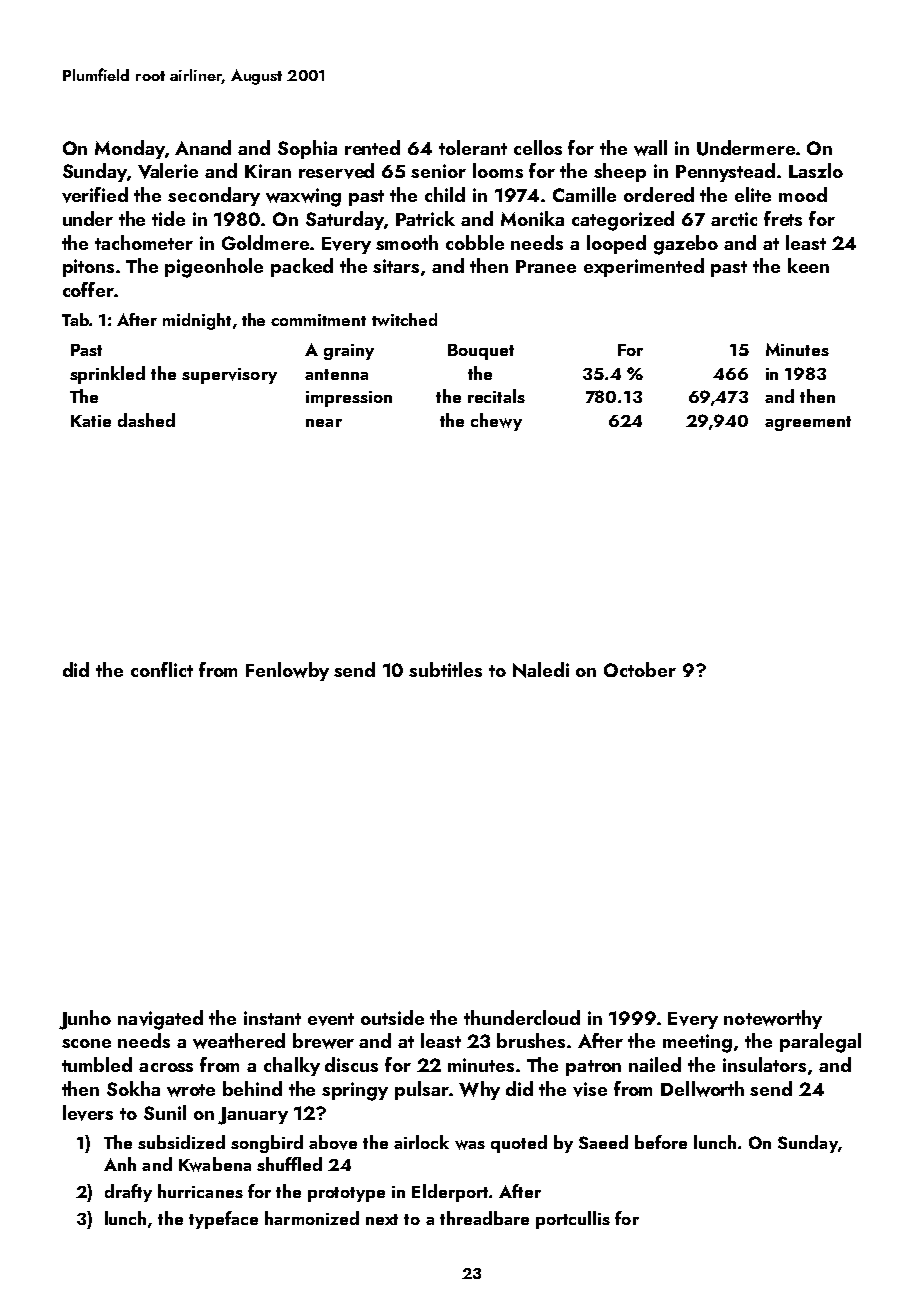 Image resolution: width=924 pixels, height=1314 pixels. What do you see at coordinates (85, 1020) in the screenshot?
I see `Junho` at bounding box center [85, 1020].
